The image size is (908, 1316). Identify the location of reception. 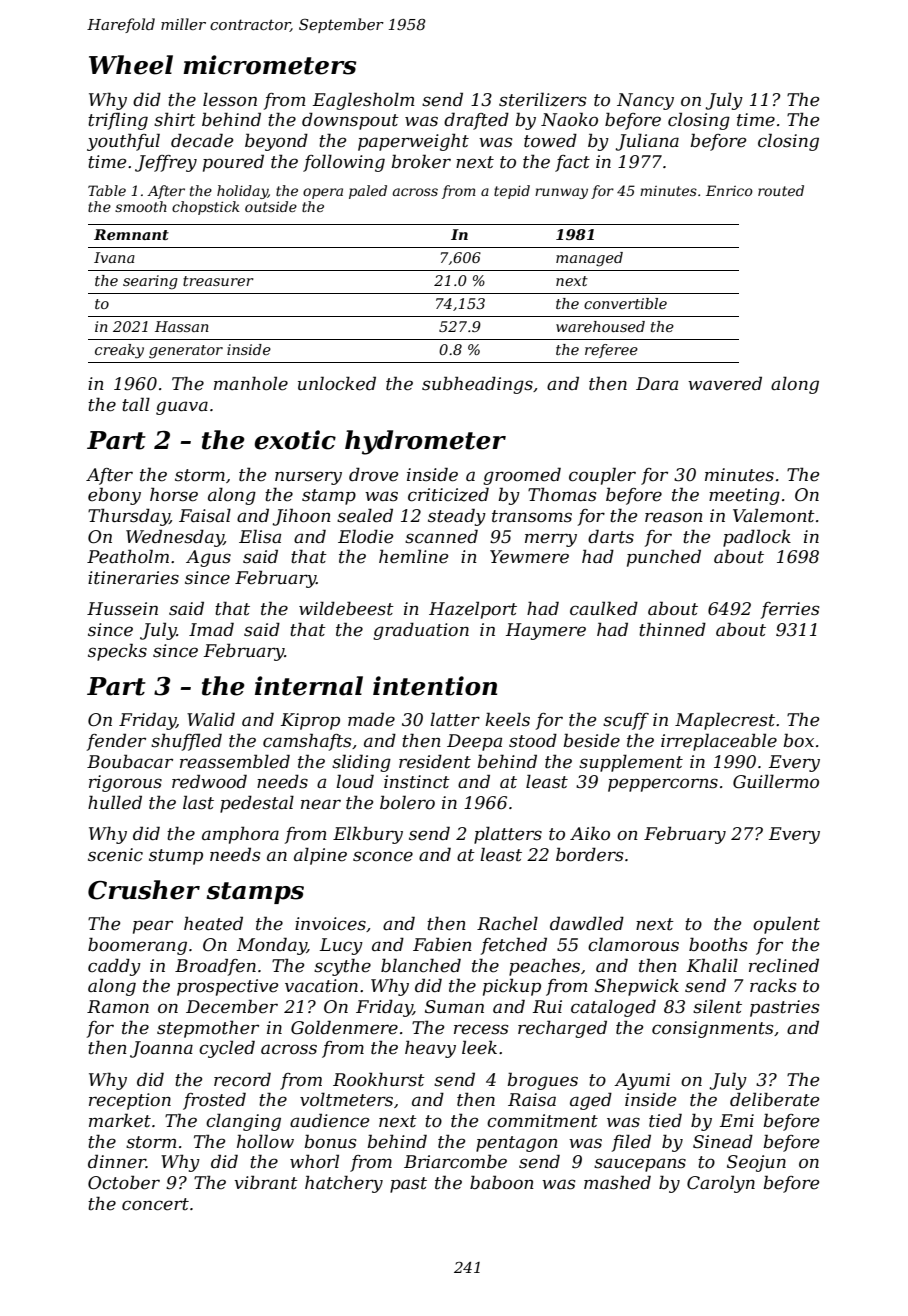
(130, 1101).
